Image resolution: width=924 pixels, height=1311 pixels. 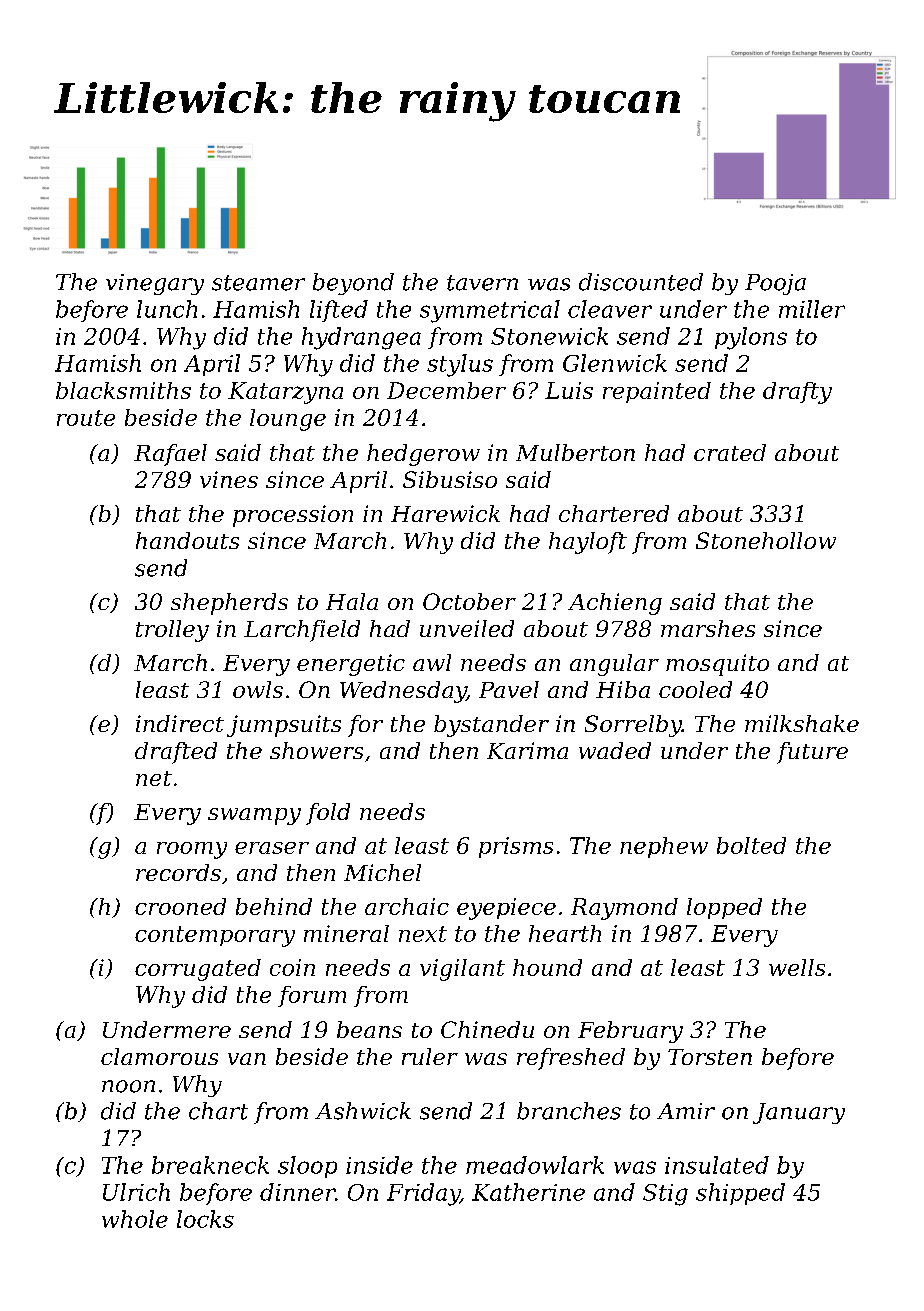 I want to click on Pooja, so click(x=775, y=284).
